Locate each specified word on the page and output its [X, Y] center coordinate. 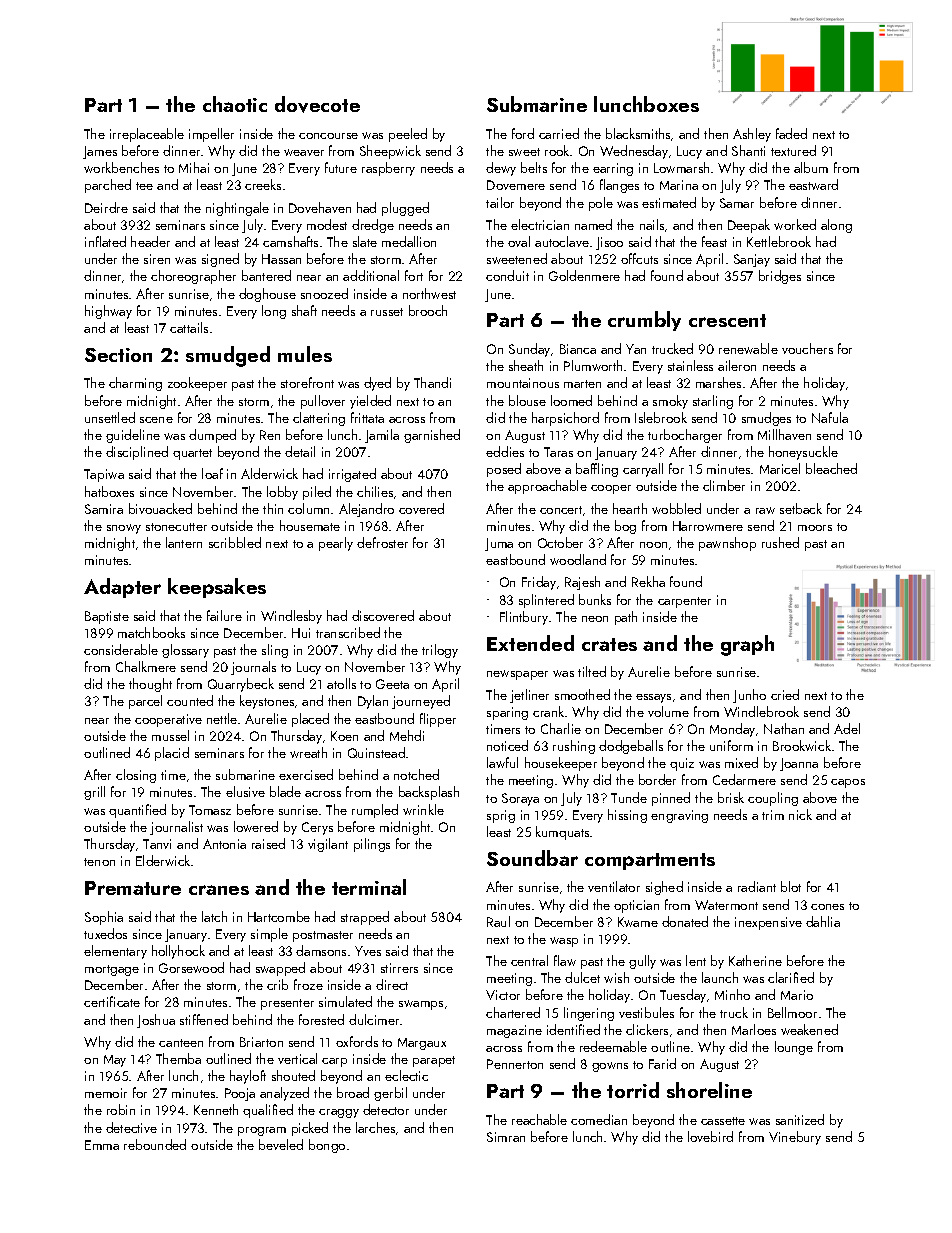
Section [118, 355]
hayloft [248, 1077]
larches [375, 1127]
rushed [780, 542]
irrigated [352, 475]
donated [685, 921]
